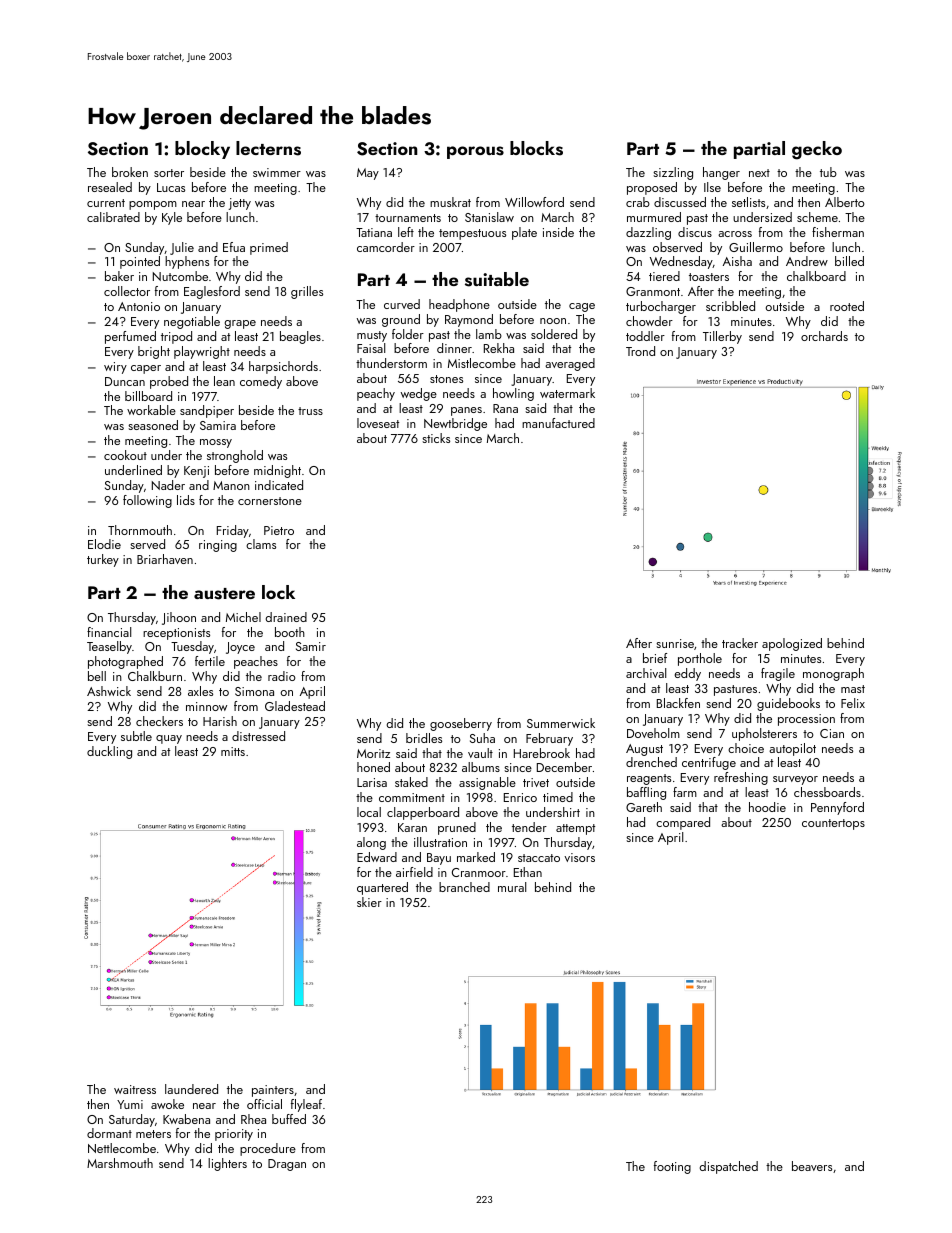 The image size is (952, 1233). What do you see at coordinates (153, 425) in the document?
I see `seasoned` at bounding box center [153, 425].
